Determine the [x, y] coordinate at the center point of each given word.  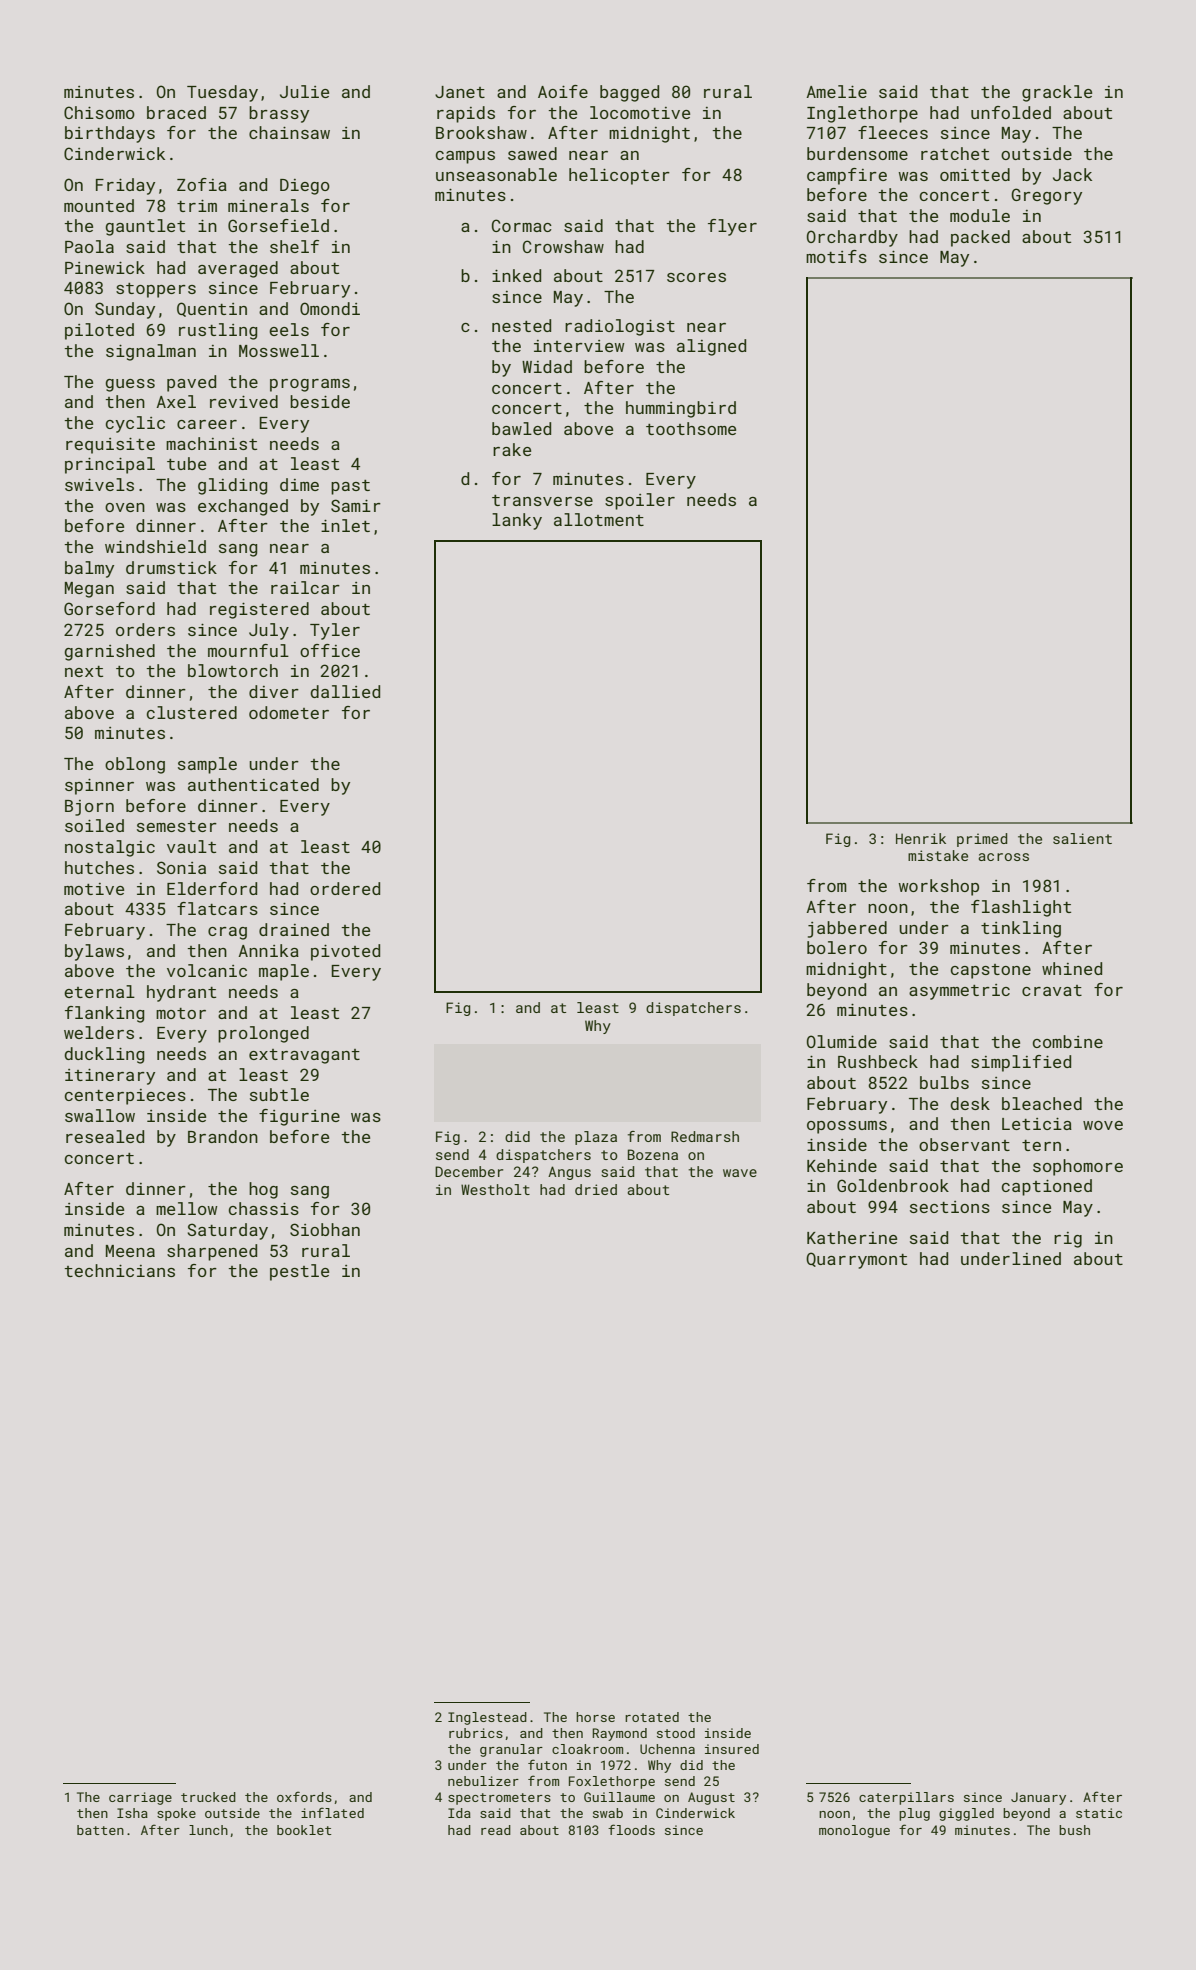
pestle [299, 1272]
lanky [517, 521]
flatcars [217, 908]
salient [1082, 838]
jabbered [847, 929]
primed [982, 840]
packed [980, 238]
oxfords [304, 1796]
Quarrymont [856, 1260]
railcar [305, 587]
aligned [711, 347]
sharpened [212, 1252]
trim [197, 205]
